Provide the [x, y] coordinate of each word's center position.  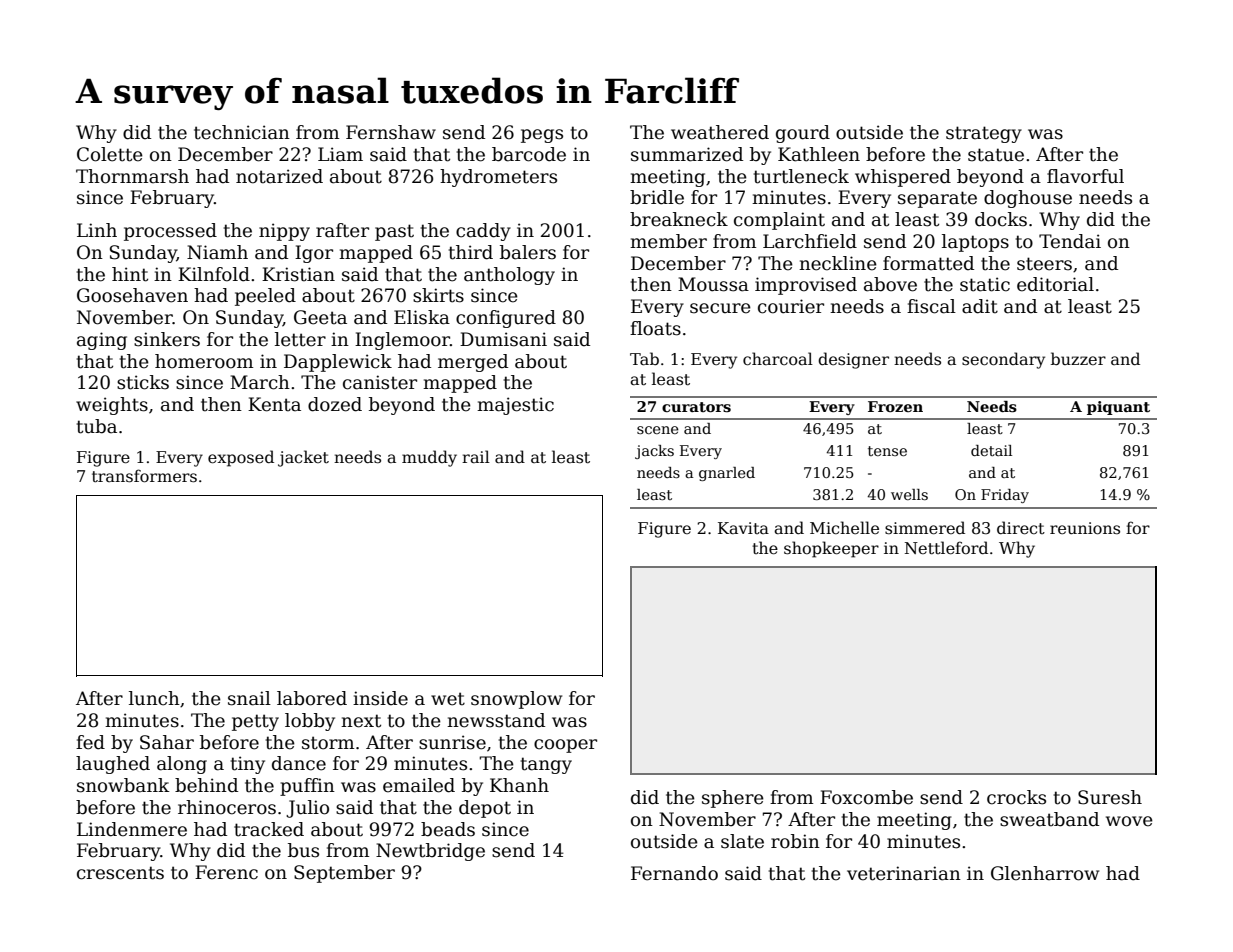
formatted [928, 263]
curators [696, 407]
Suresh [1110, 797]
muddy [429, 458]
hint [130, 274]
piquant [1118, 408]
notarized [279, 176]
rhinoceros [227, 807]
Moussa [713, 284]
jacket [303, 458]
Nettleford [946, 548]
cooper [565, 746]
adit [980, 306]
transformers [144, 476]
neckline [838, 263]
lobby [310, 722]
